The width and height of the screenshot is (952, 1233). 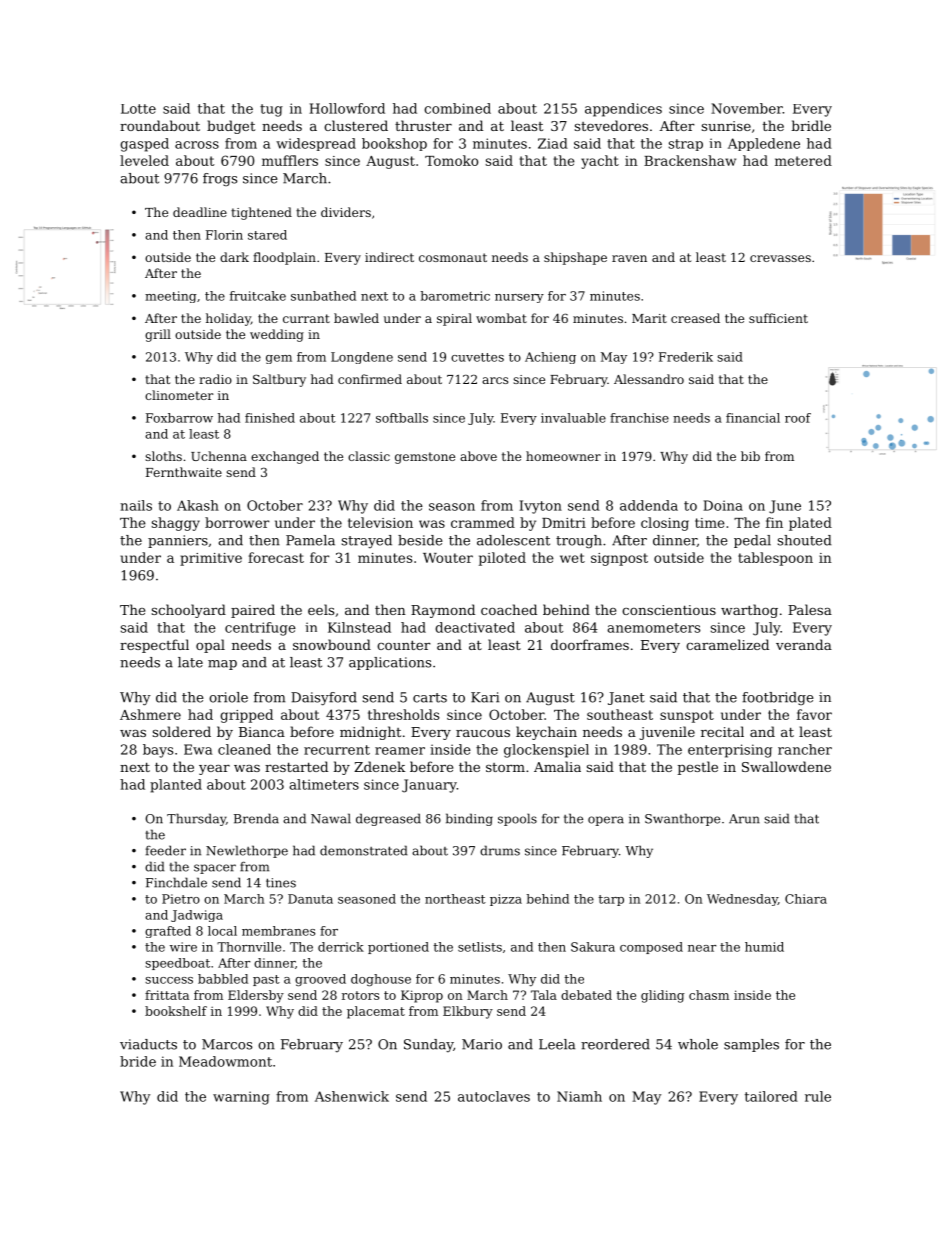 I want to click on crevasses, so click(x=780, y=258).
